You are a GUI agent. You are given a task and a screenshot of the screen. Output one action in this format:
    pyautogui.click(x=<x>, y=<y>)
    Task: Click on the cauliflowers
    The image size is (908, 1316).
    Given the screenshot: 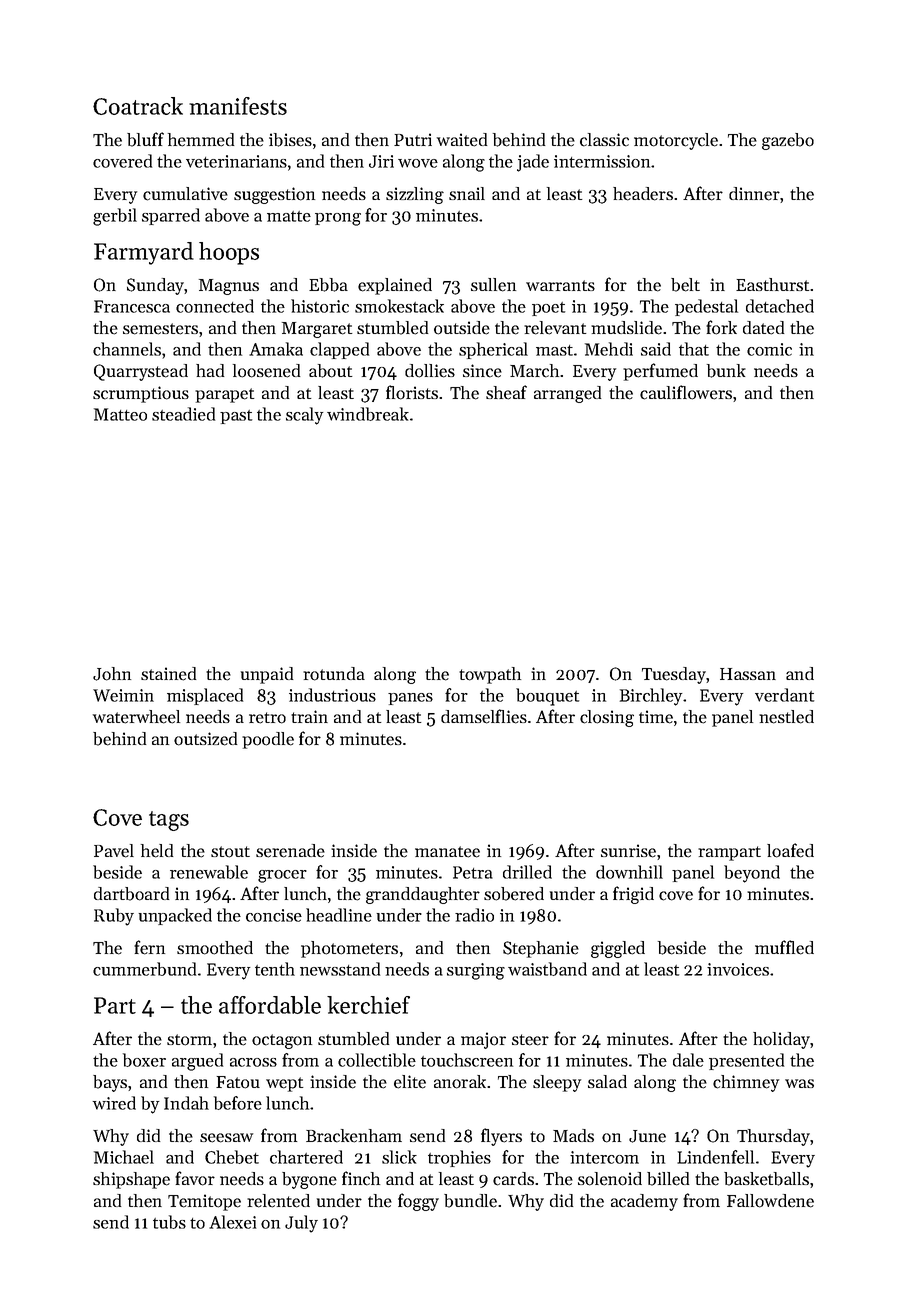 What is the action you would take?
    pyautogui.click(x=686, y=392)
